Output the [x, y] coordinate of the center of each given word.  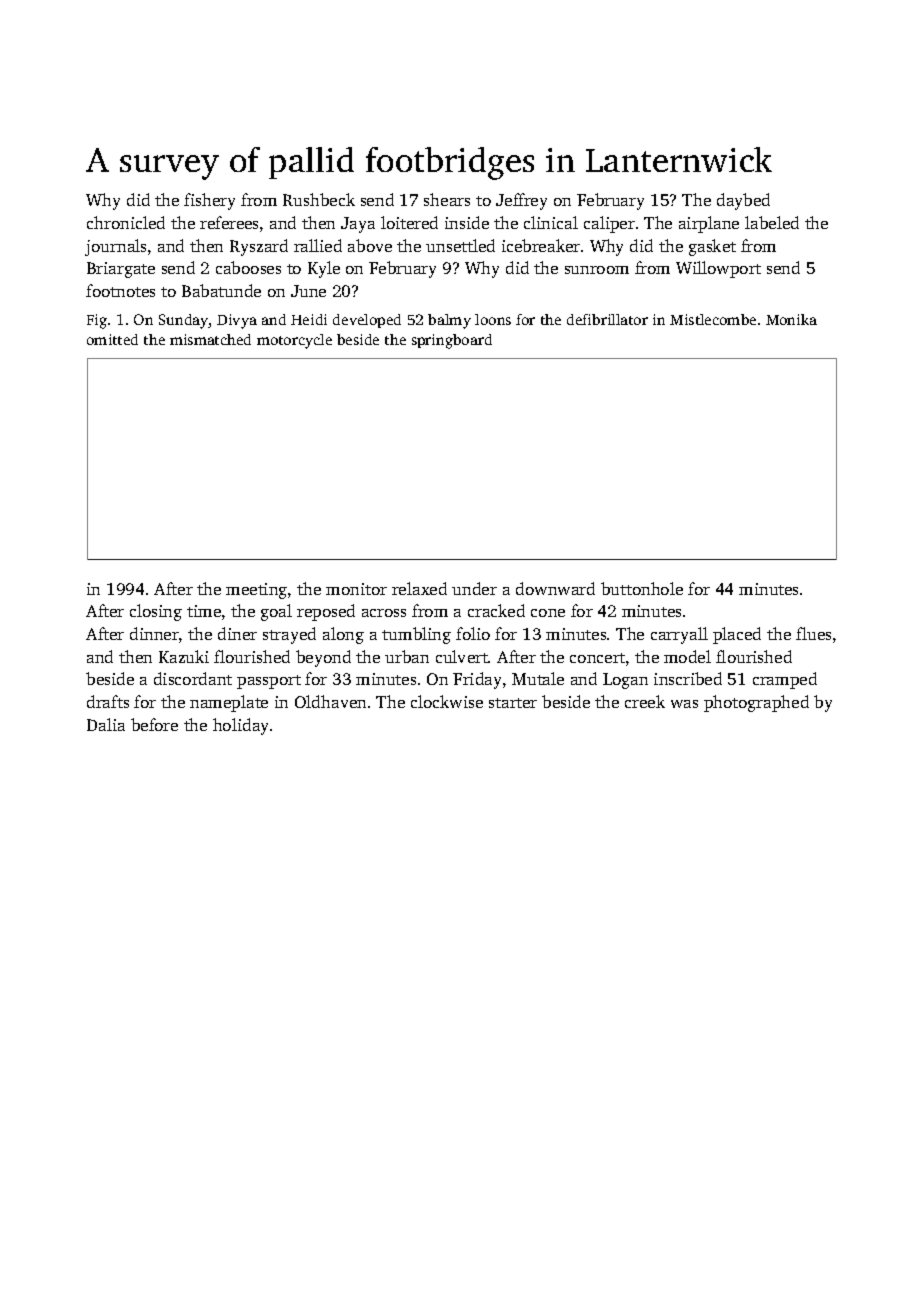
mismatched [210, 339]
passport [269, 682]
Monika [791, 319]
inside [467, 222]
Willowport [718, 269]
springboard [452, 341]
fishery [209, 201]
